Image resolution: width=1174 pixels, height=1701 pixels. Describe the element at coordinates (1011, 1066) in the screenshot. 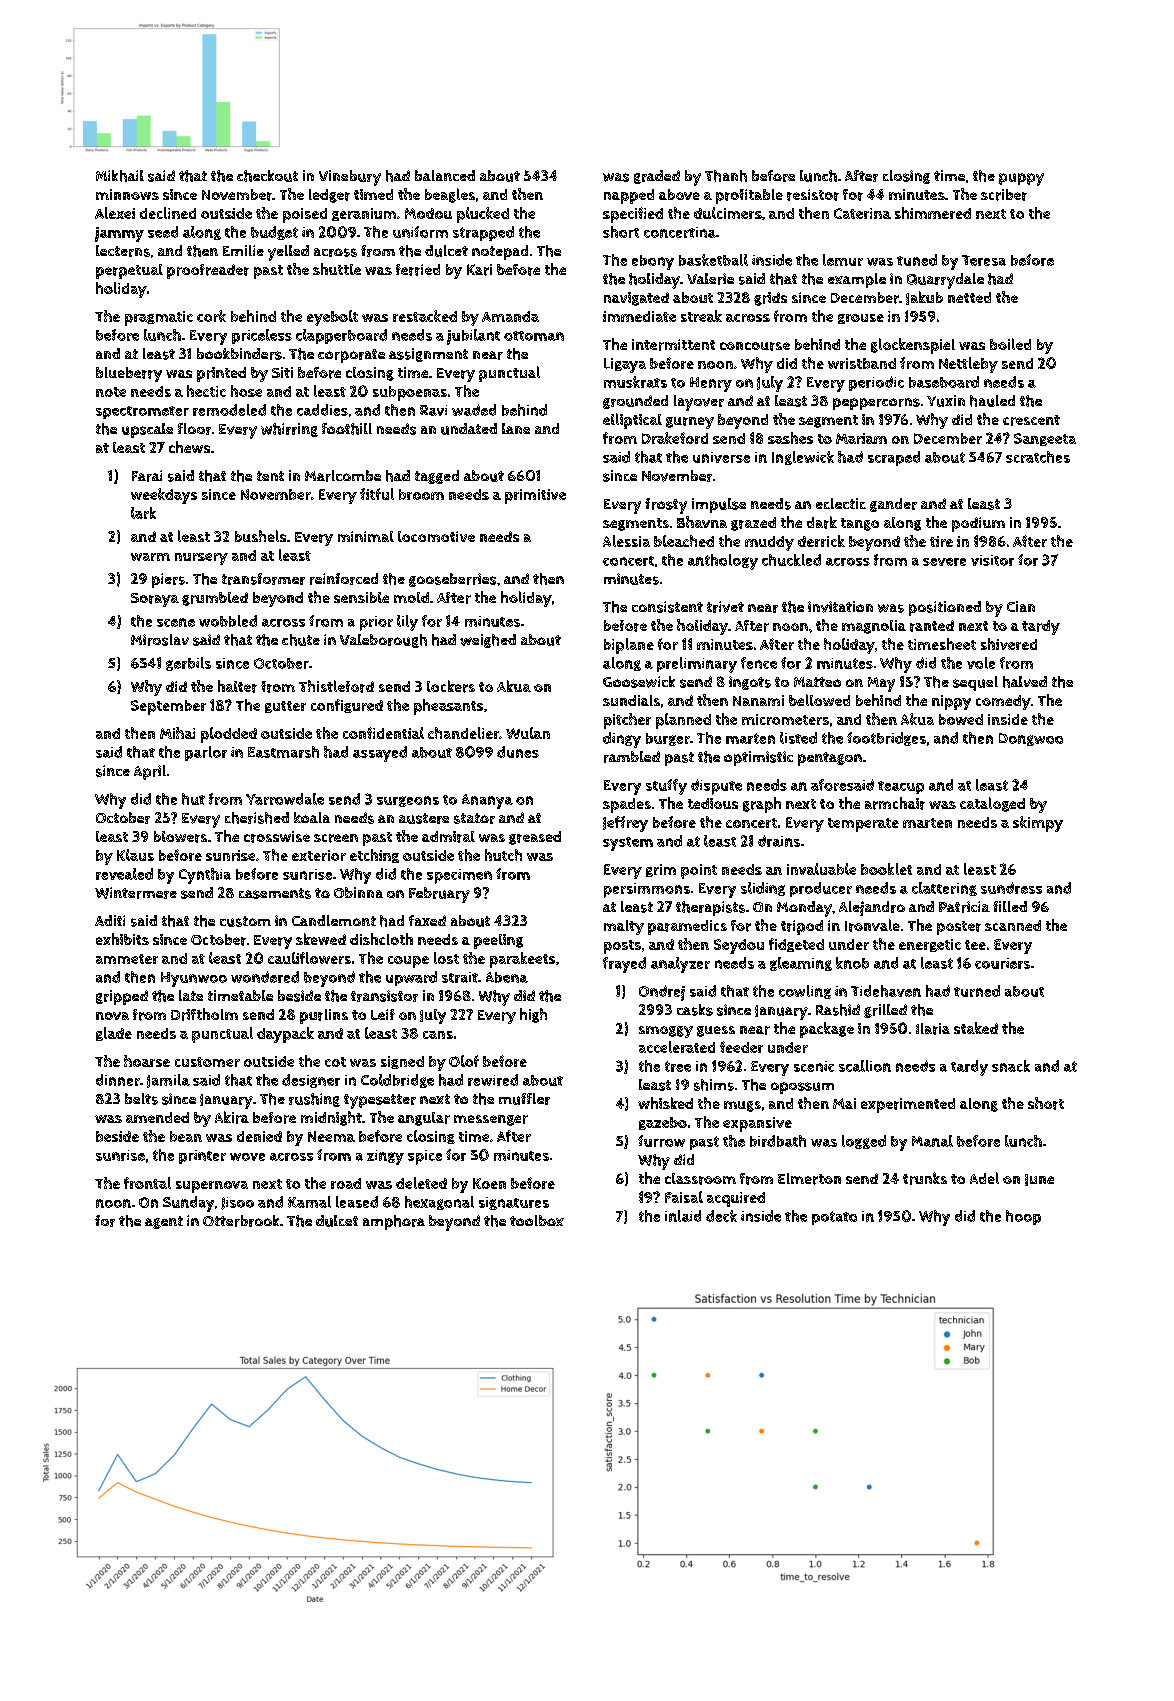

I see `snack` at that location.
